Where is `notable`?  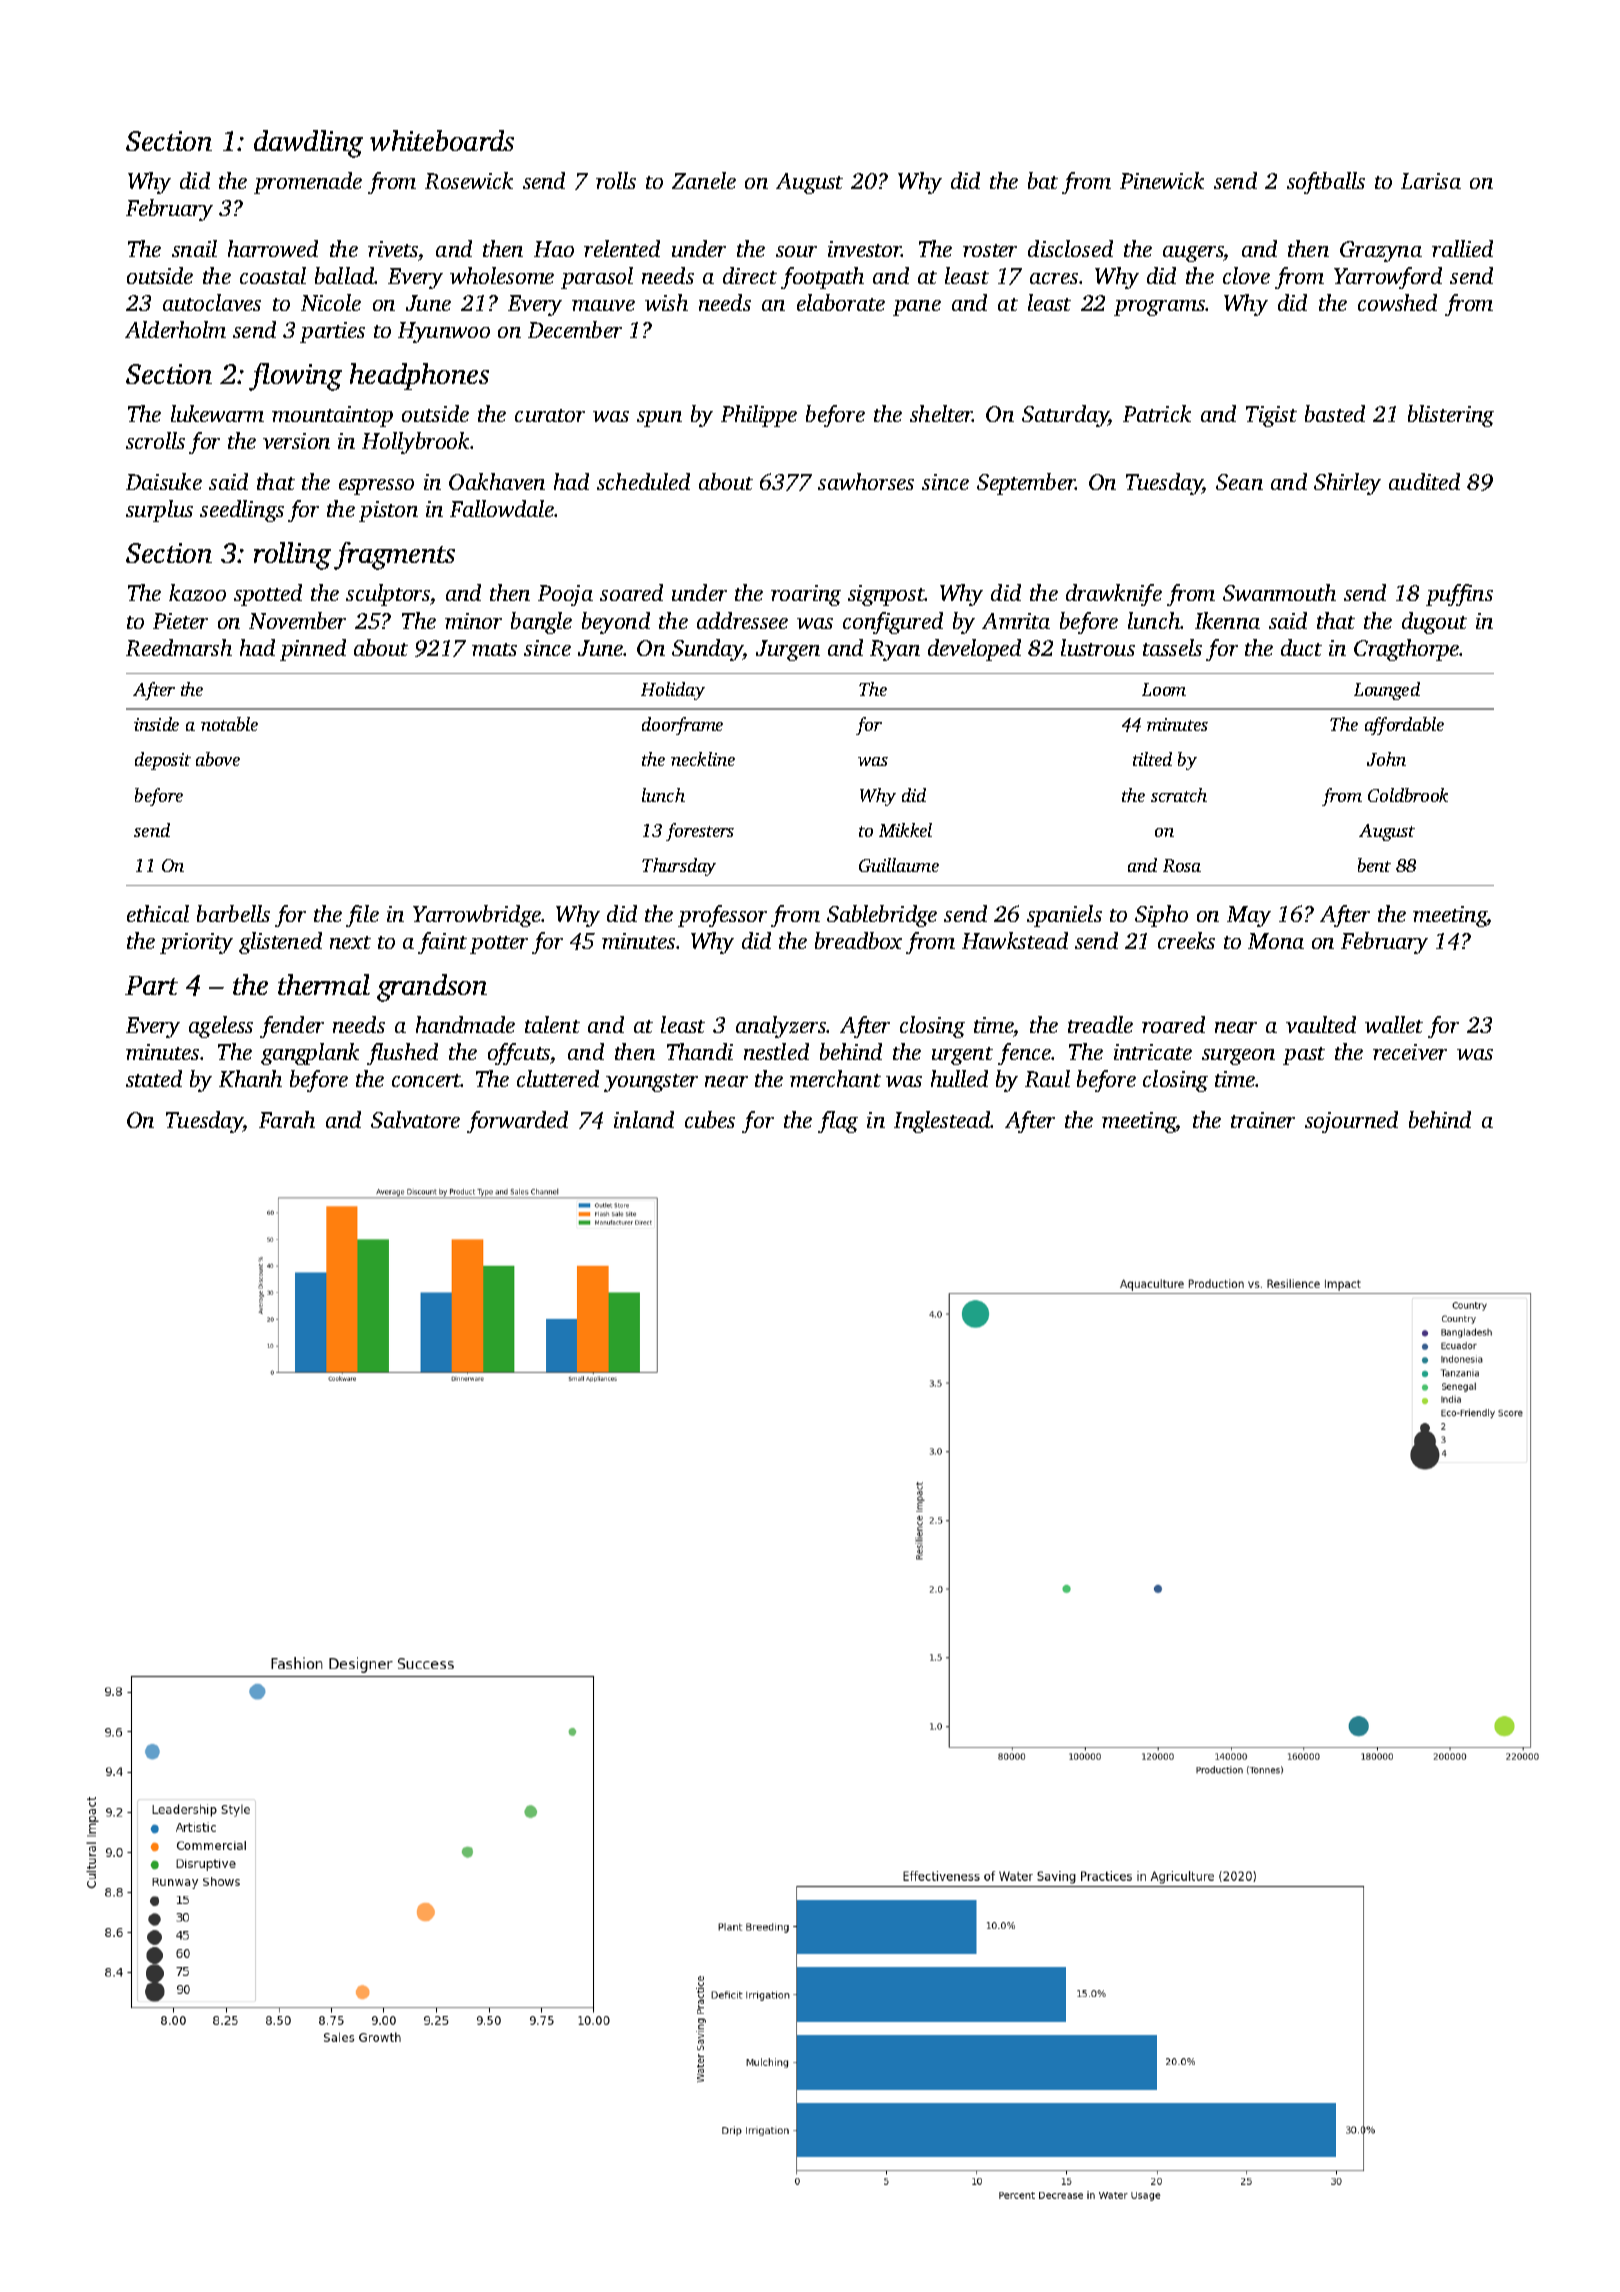 notable is located at coordinates (229, 724).
